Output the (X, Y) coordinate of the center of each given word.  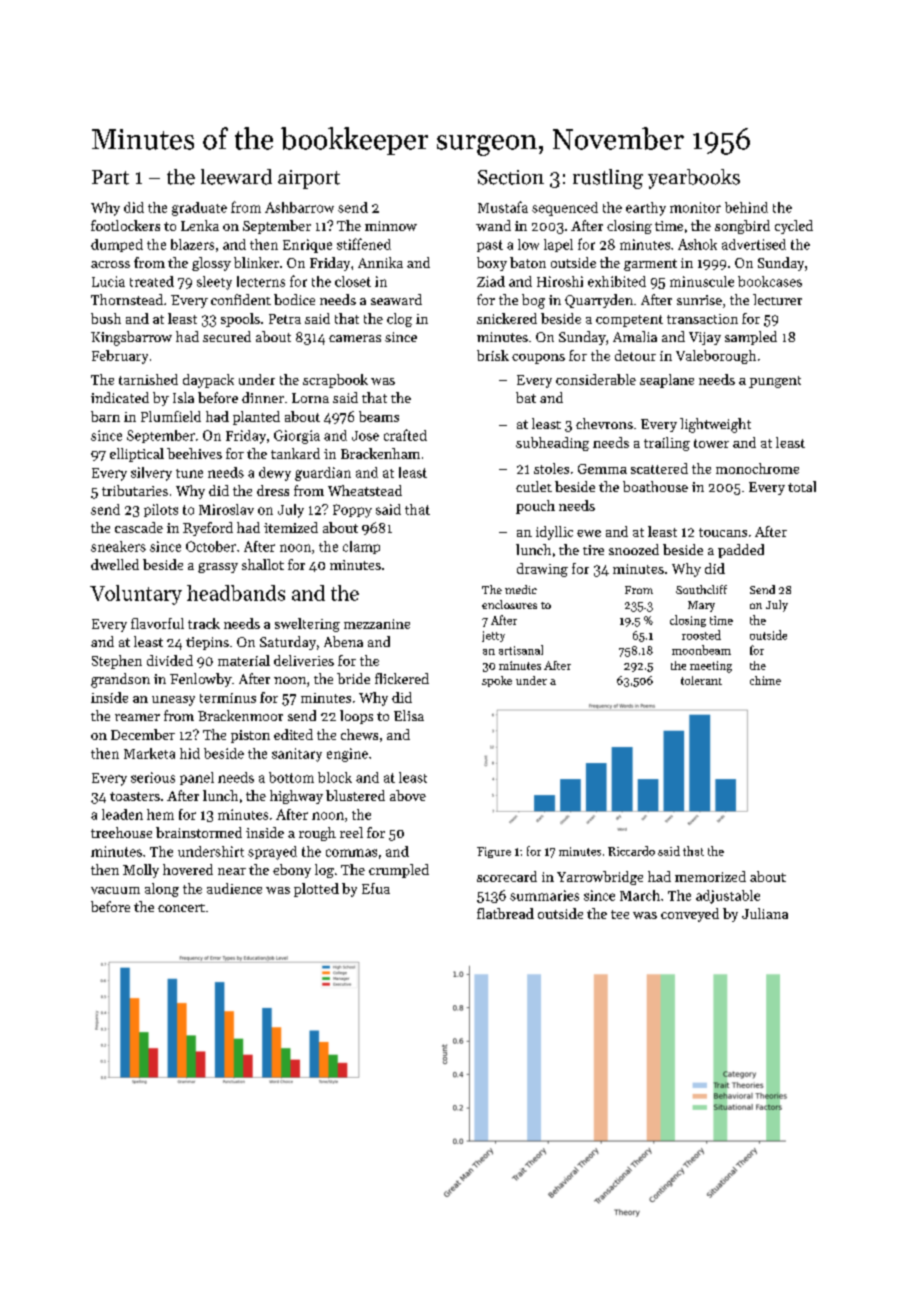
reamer (137, 717)
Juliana (765, 913)
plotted (316, 890)
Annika (380, 262)
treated (152, 281)
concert (181, 908)
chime (765, 680)
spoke (497, 681)
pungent (775, 382)
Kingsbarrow (131, 338)
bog (533, 301)
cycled (794, 227)
